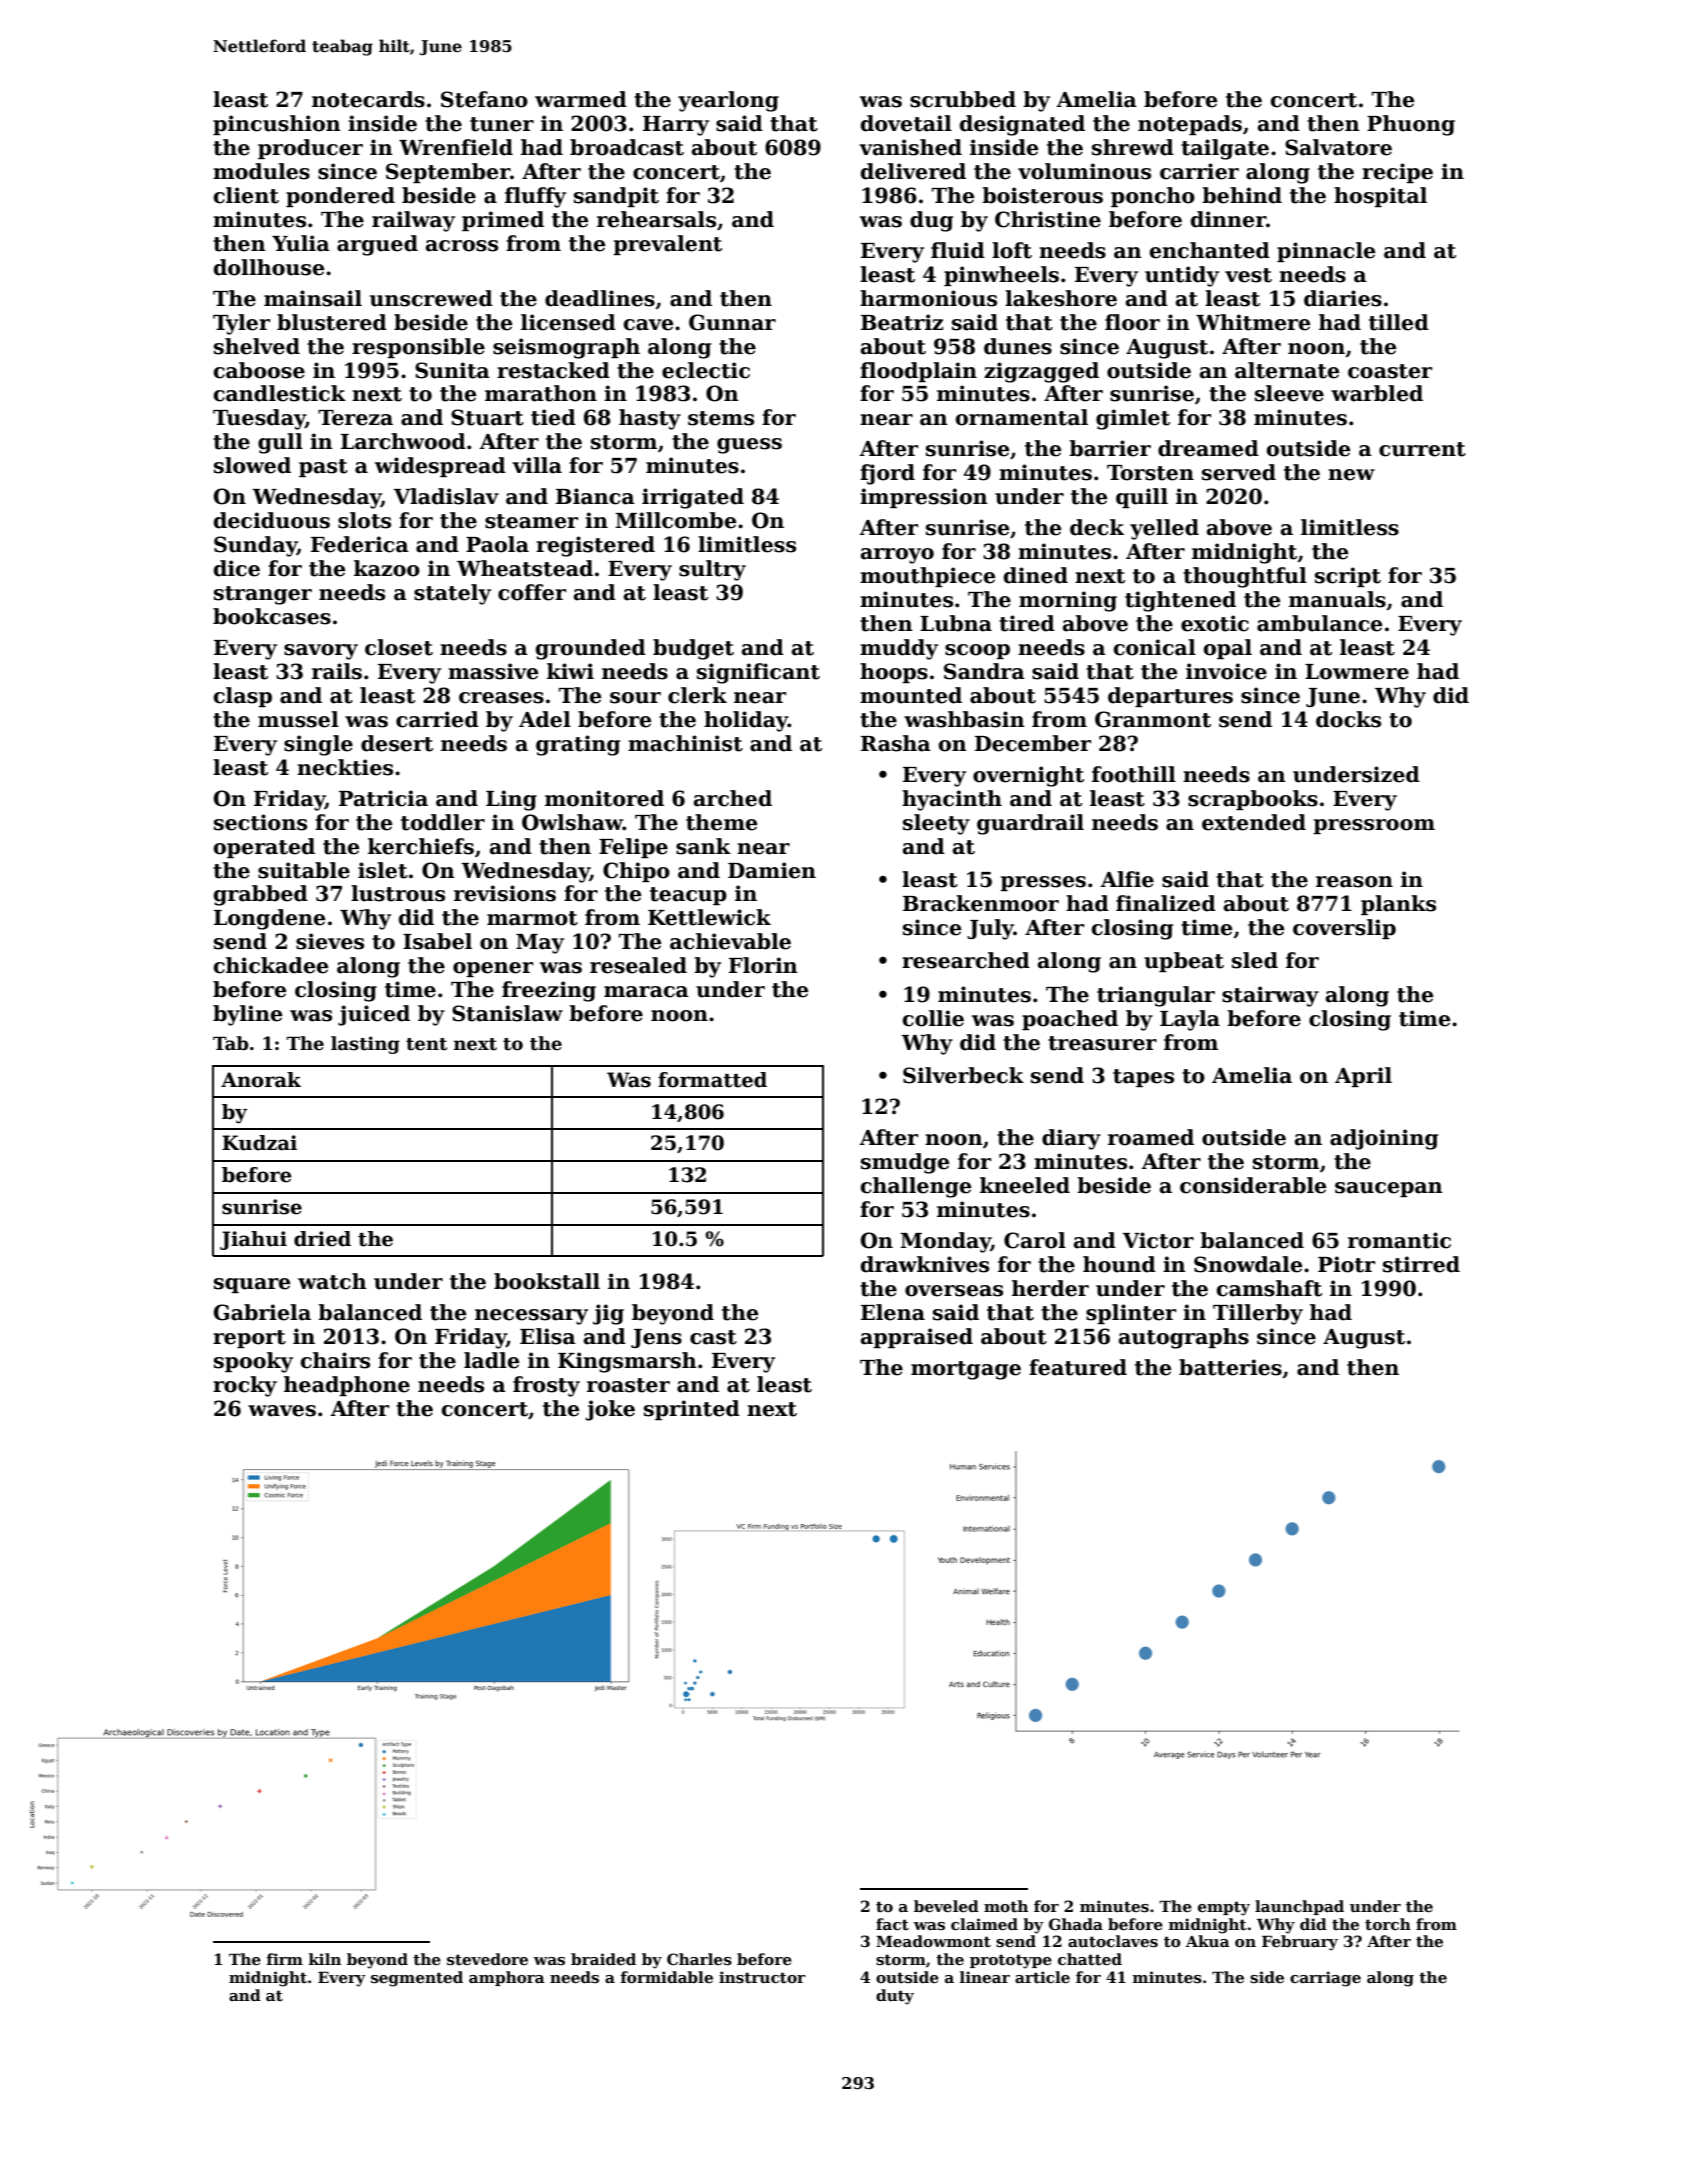 Image resolution: width=1683 pixels, height=2178 pixels. What do you see at coordinates (325, 1959) in the page?
I see `kiln` at bounding box center [325, 1959].
